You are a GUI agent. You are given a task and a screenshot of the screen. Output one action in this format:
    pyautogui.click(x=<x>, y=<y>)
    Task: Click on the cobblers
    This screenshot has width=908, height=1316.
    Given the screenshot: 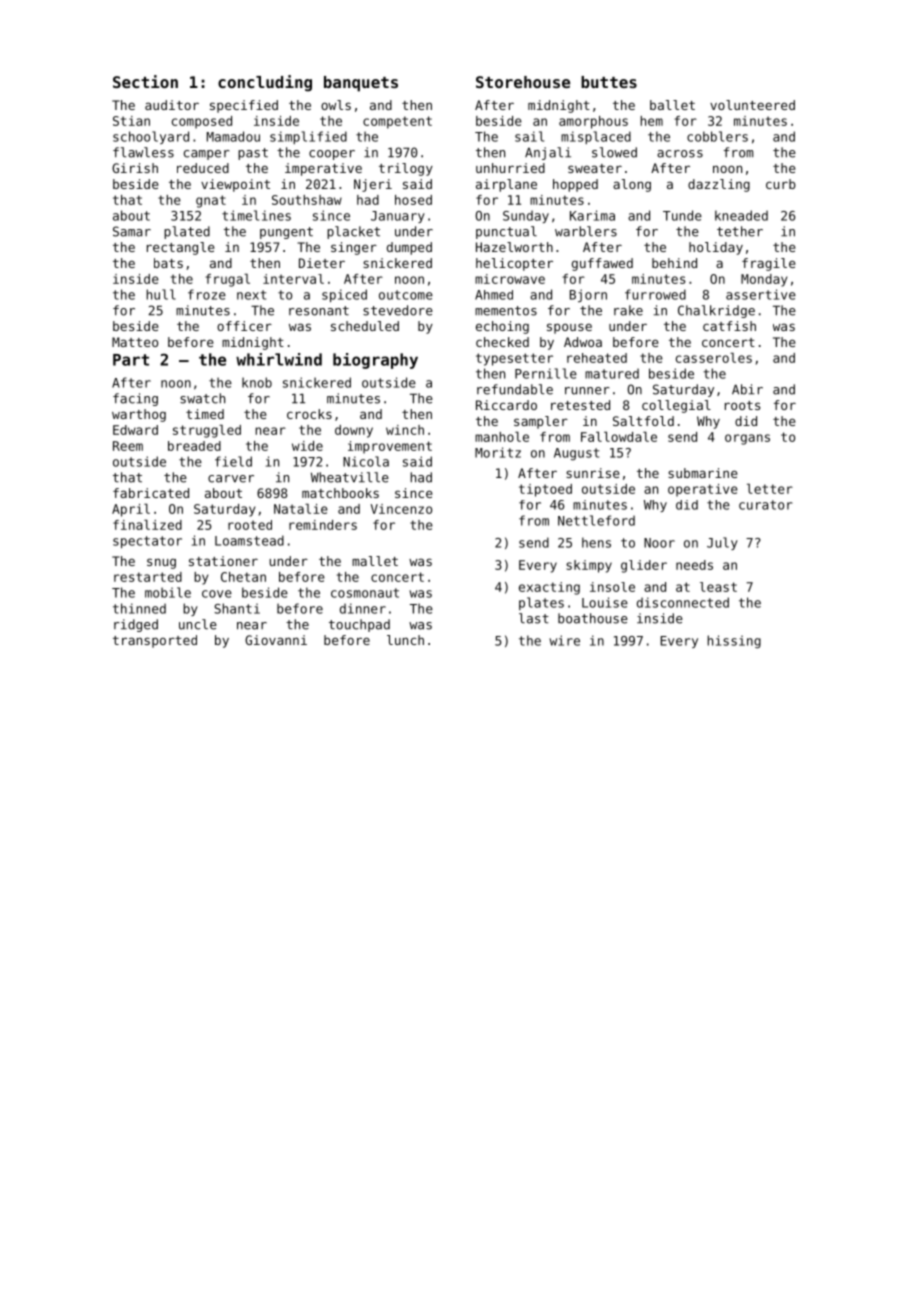 What is the action you would take?
    pyautogui.click(x=717, y=136)
